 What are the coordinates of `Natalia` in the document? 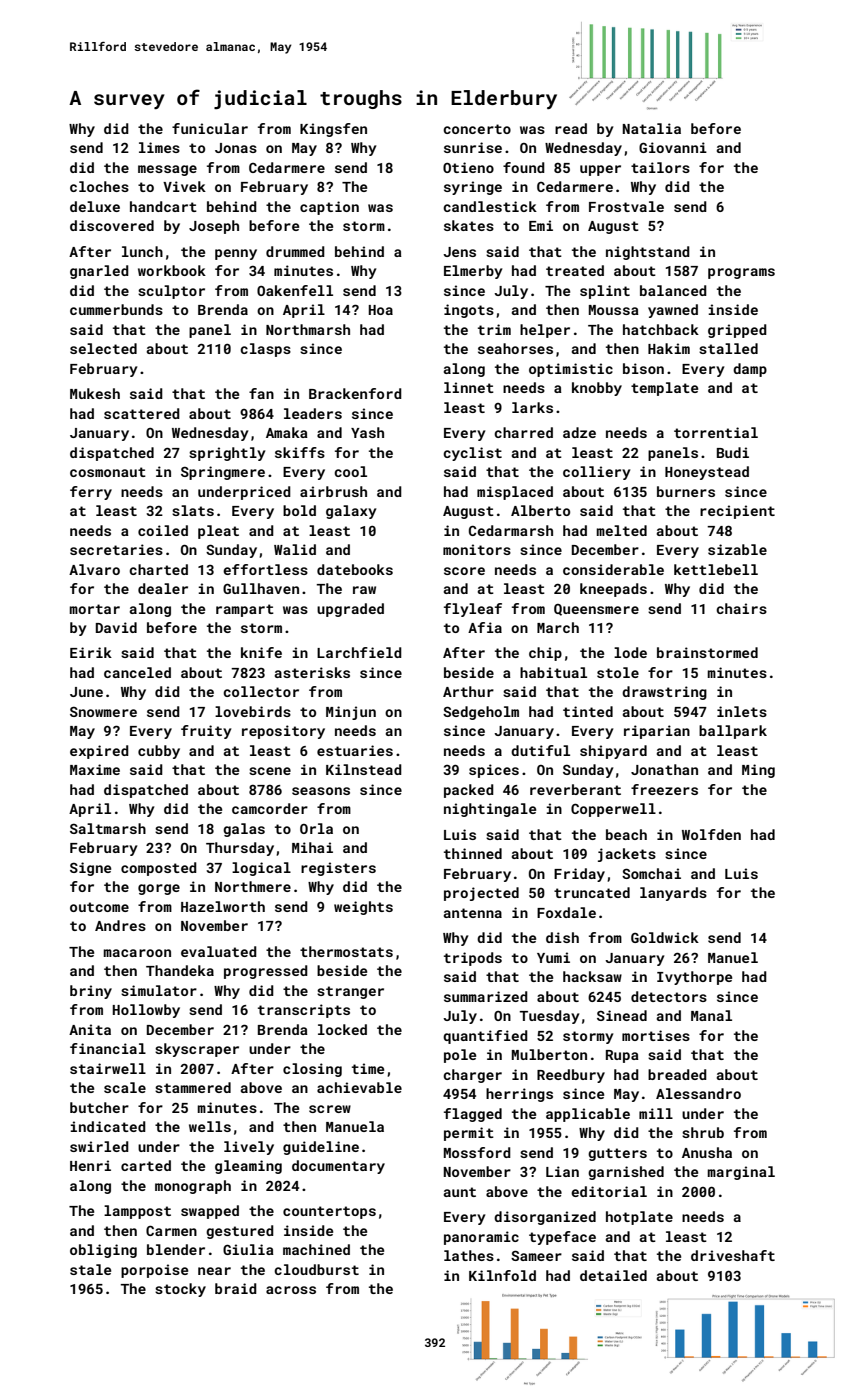 It's located at (652, 128).
